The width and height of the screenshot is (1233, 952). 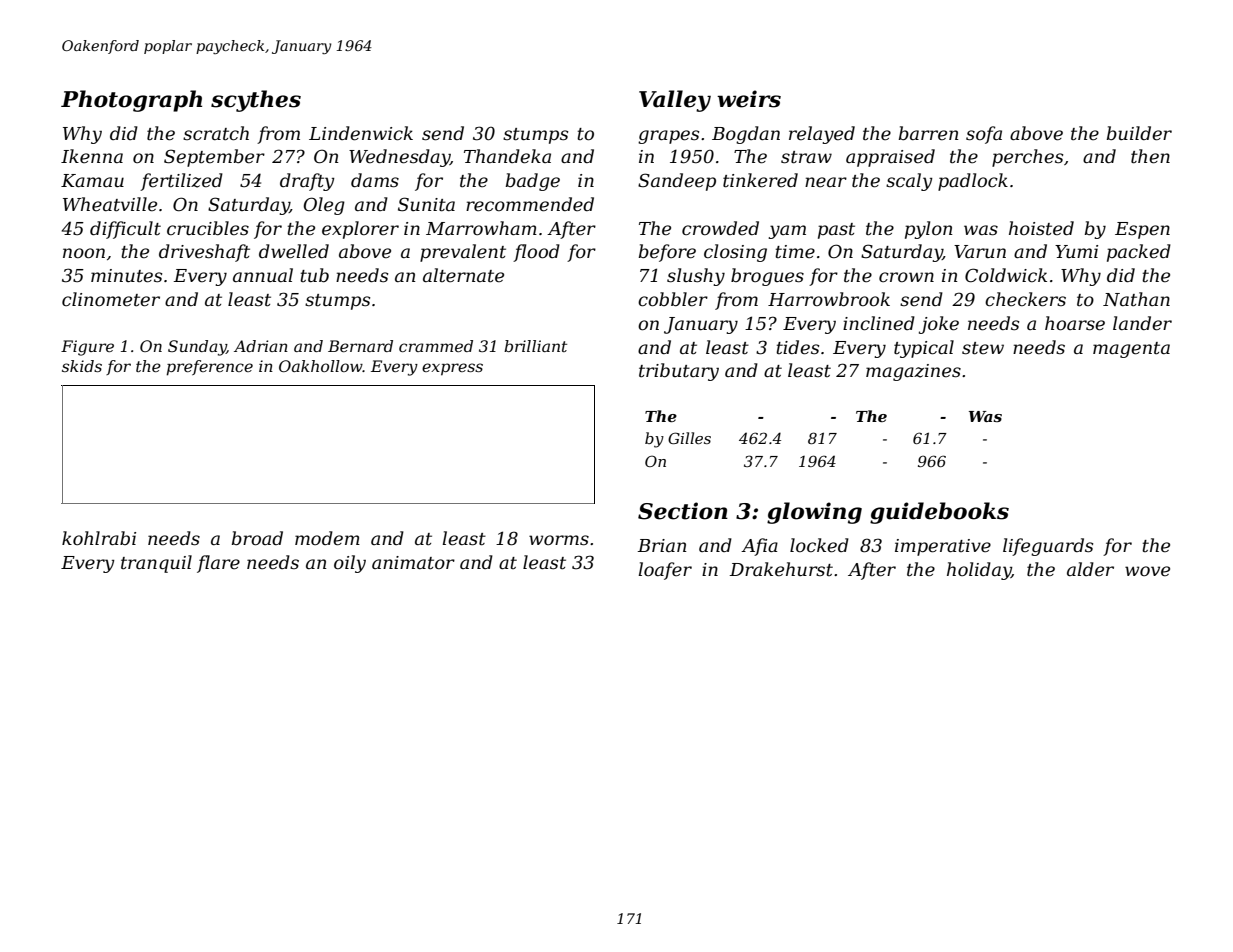 What do you see at coordinates (667, 253) in the screenshot?
I see `before` at bounding box center [667, 253].
